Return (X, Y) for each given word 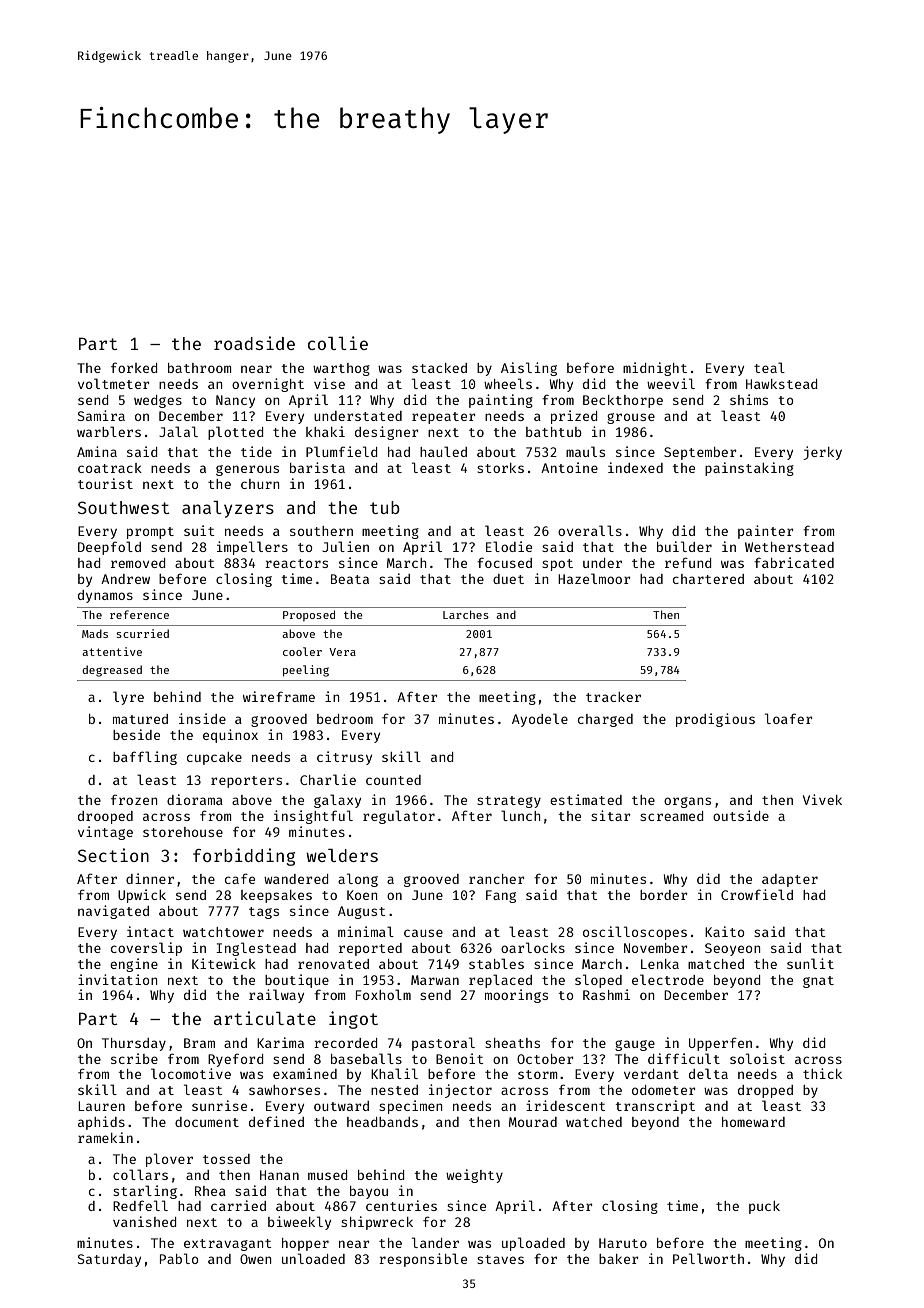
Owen (255, 1259)
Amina (97, 451)
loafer (789, 718)
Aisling (529, 369)
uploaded (533, 1244)
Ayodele (540, 720)
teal (769, 367)
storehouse (183, 832)
